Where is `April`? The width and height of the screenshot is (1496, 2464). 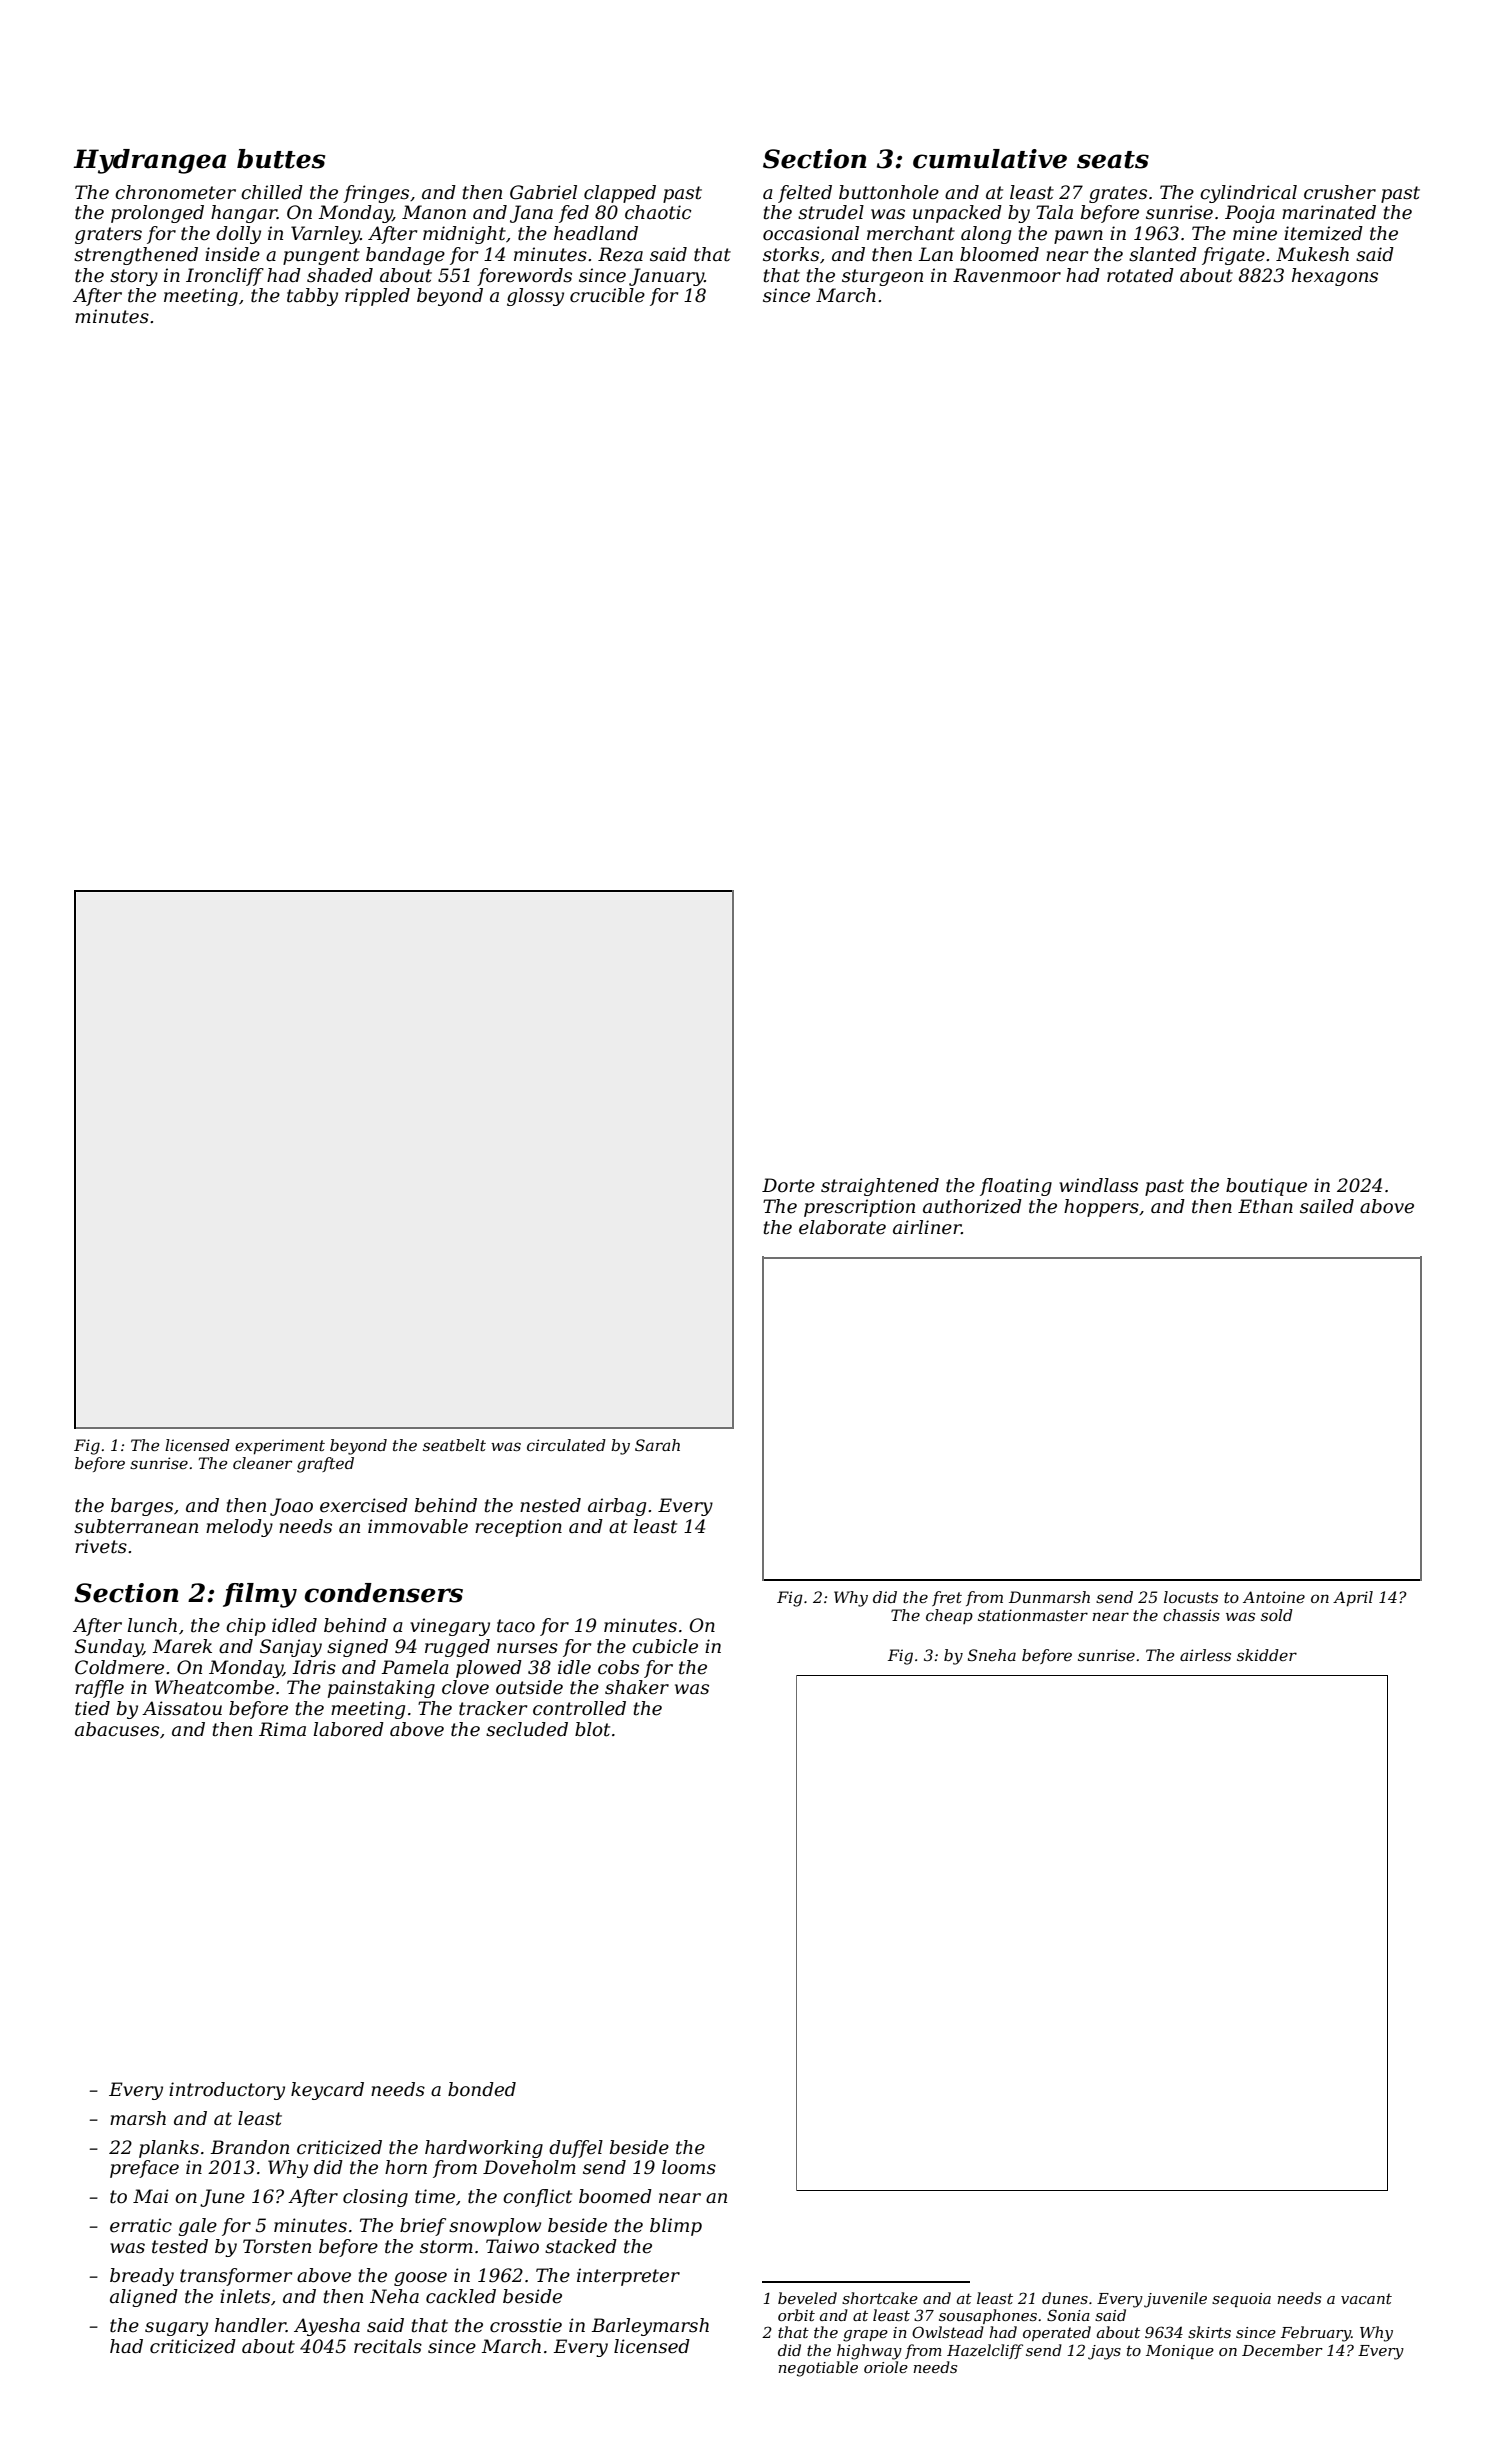
April is located at coordinates (1353, 1599).
